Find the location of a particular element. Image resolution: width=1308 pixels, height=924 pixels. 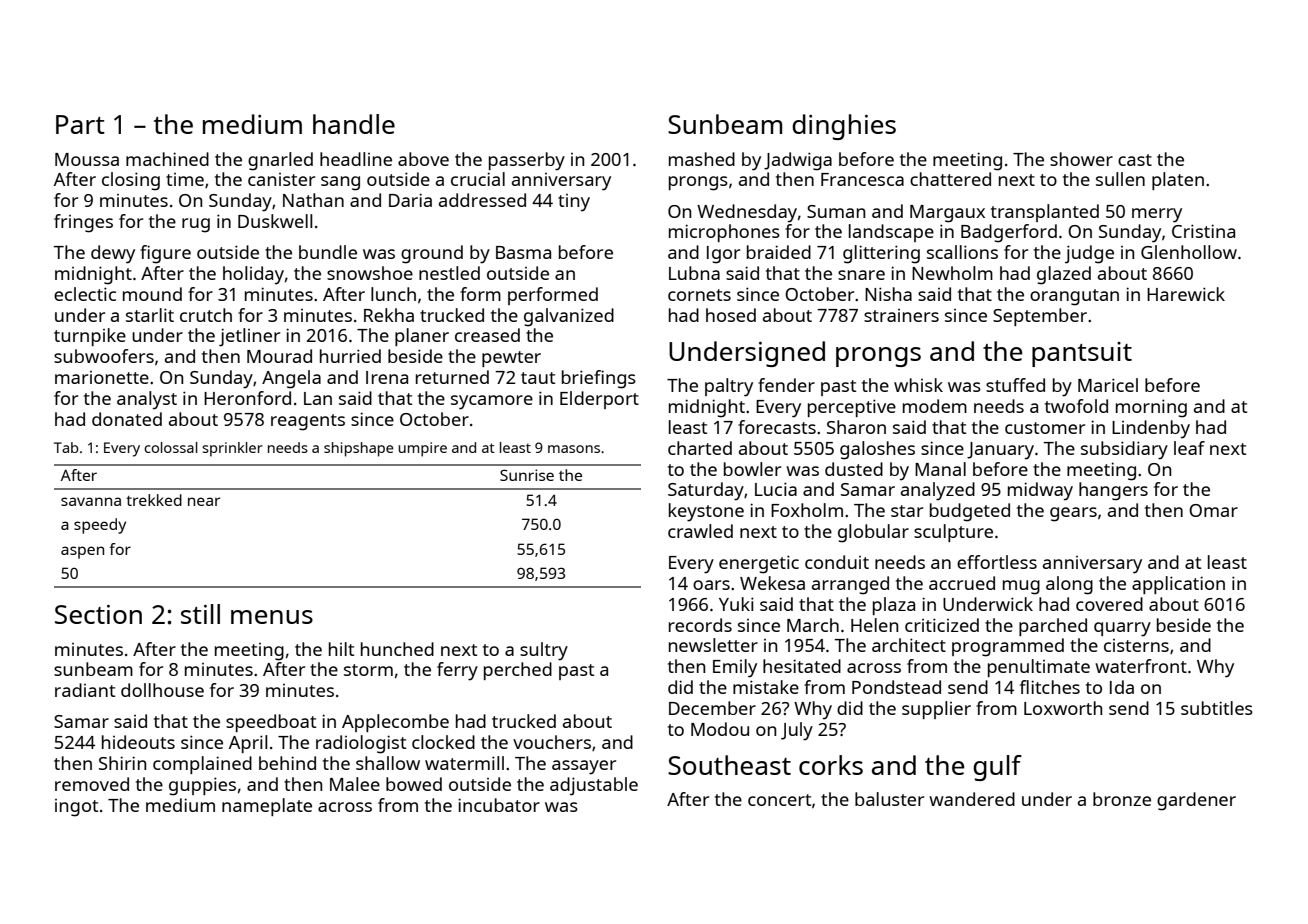

turnpike is located at coordinates (90, 337).
